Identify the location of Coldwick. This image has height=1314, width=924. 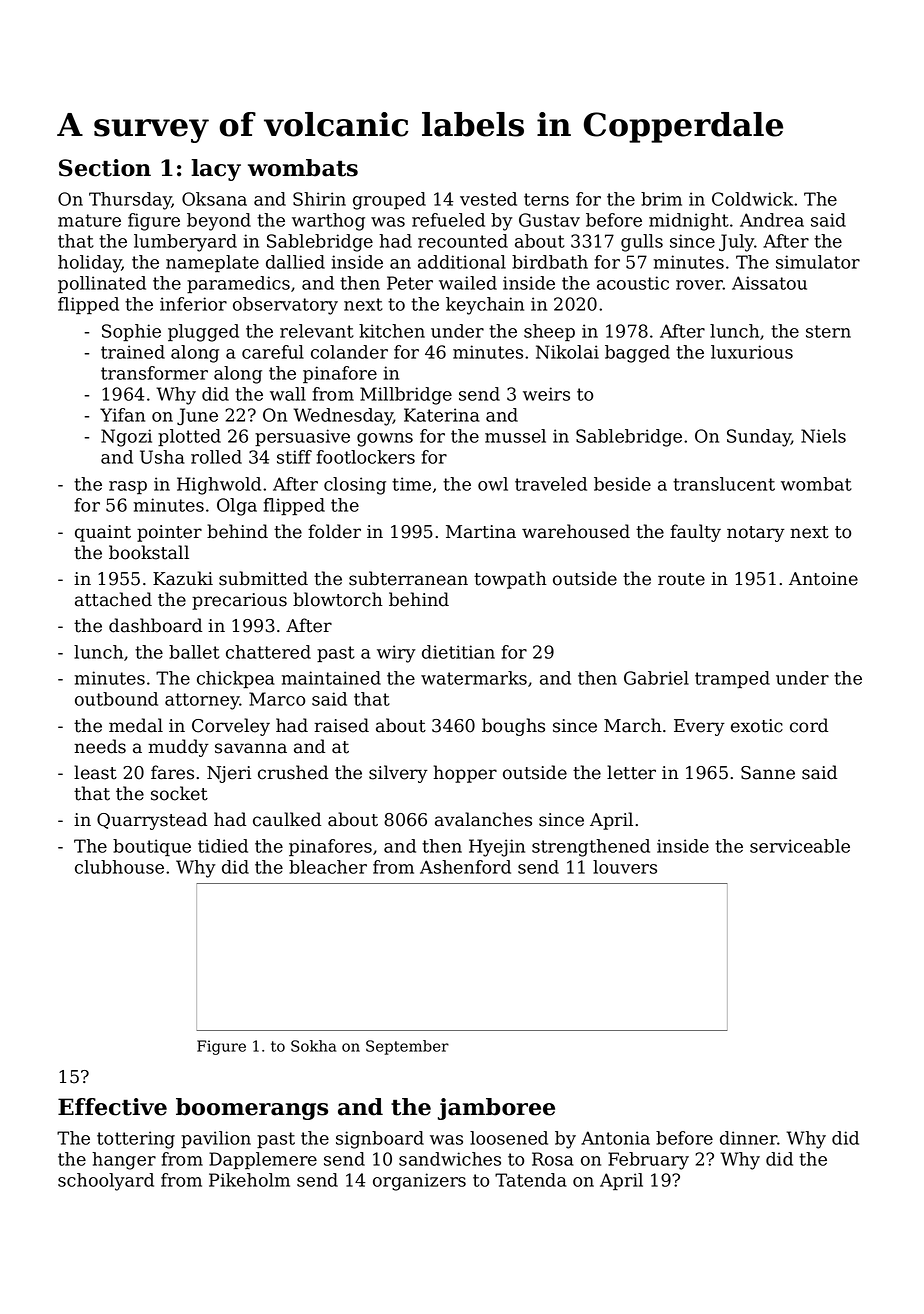
(752, 199).
